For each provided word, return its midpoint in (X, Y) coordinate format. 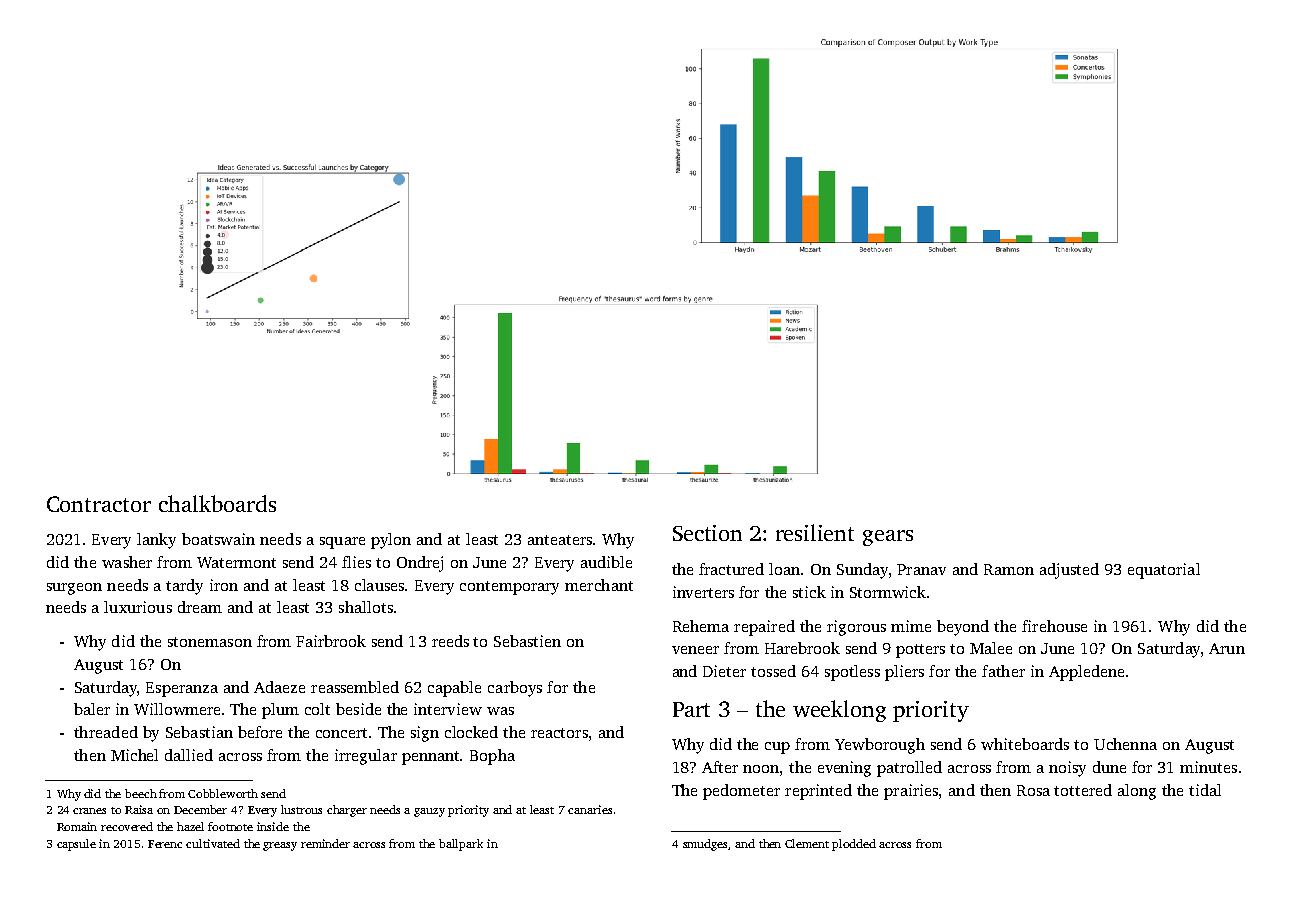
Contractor (99, 504)
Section (707, 533)
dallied (189, 755)
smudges (705, 845)
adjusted (1069, 571)
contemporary (509, 588)
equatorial (1164, 571)
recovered (127, 826)
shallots (366, 607)
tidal (1205, 790)
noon (761, 769)
